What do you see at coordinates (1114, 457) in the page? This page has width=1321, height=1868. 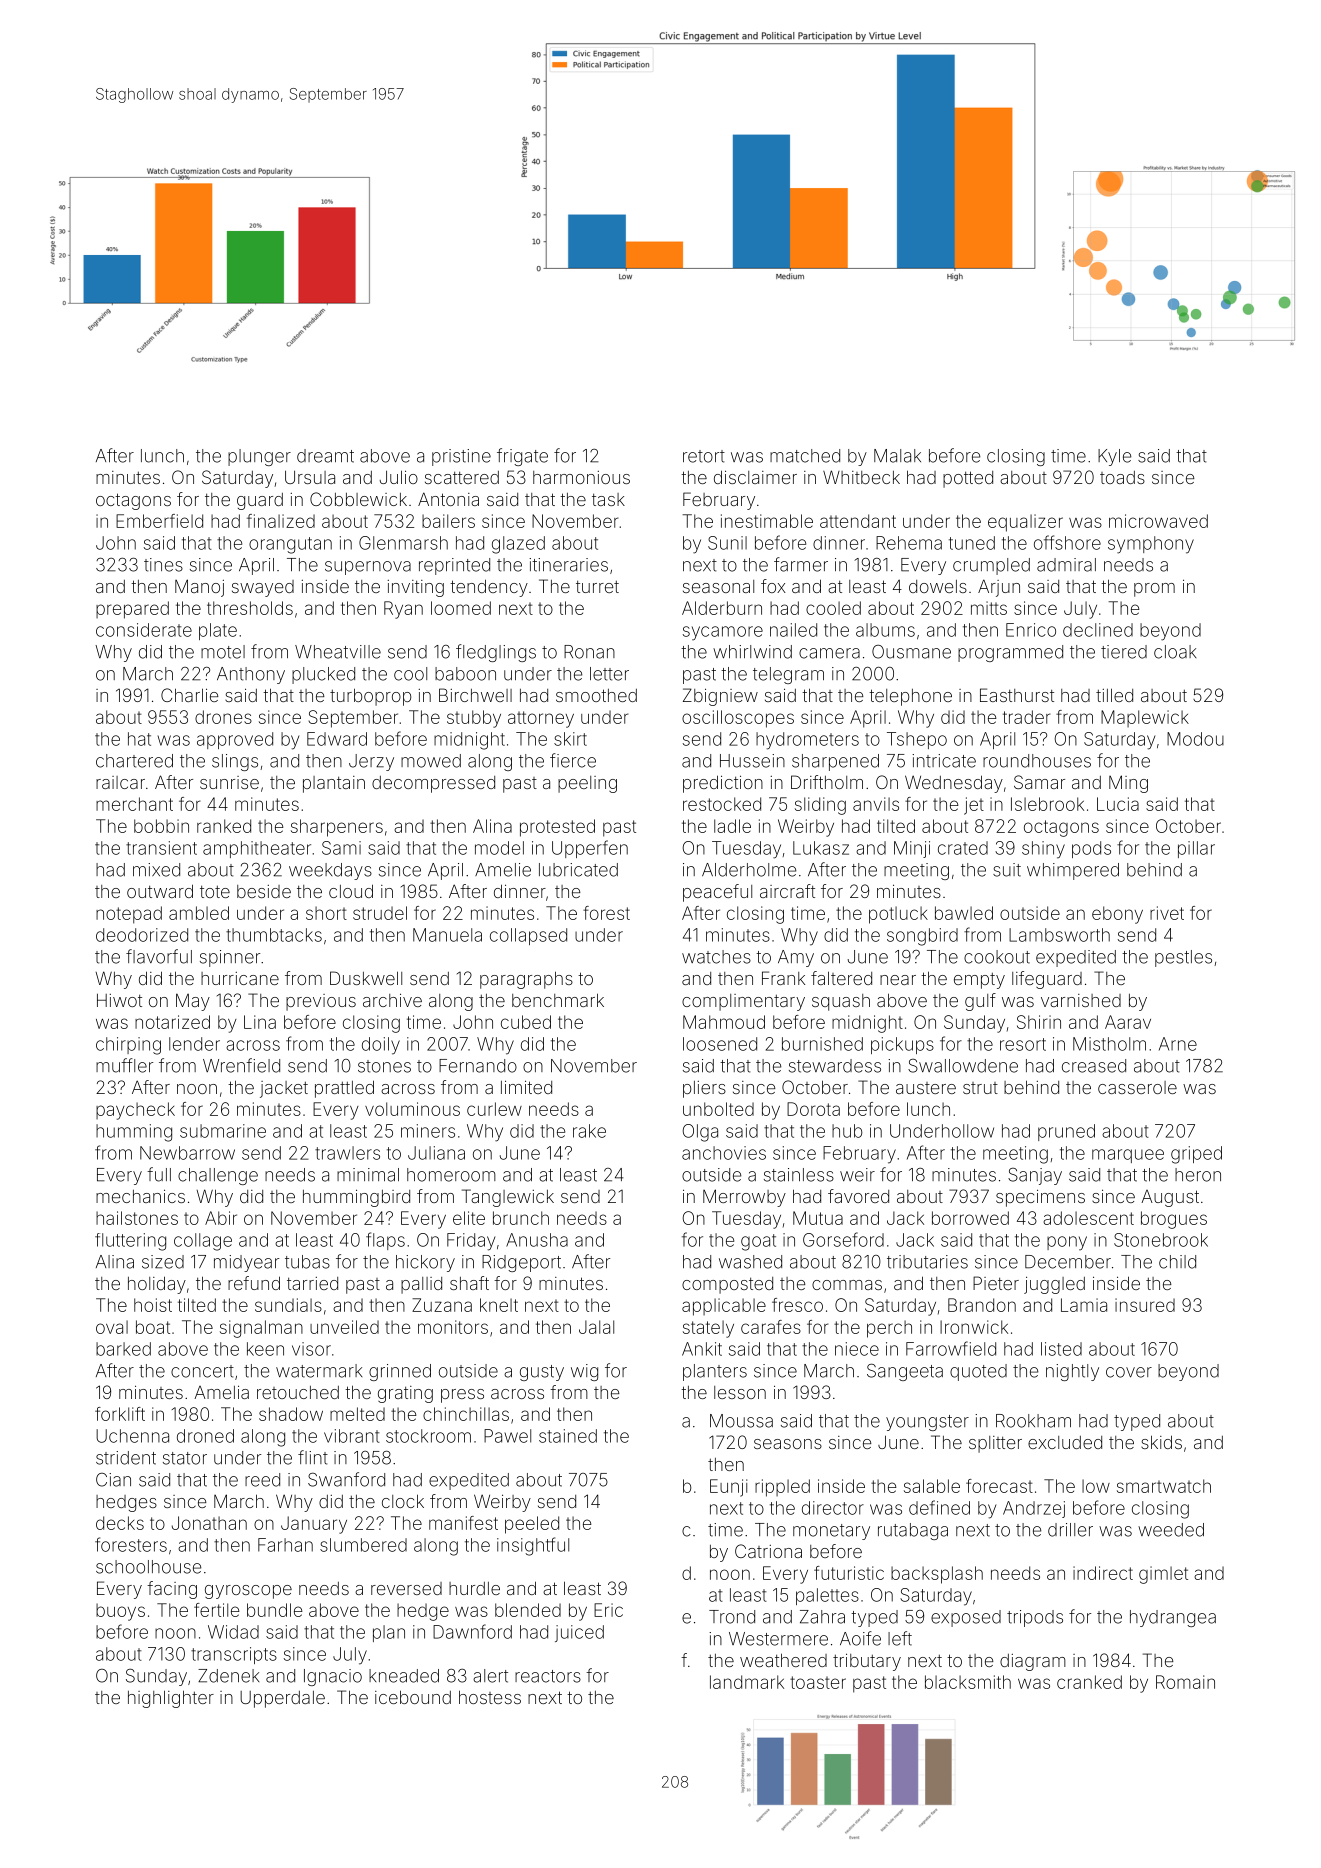 I see `Kyle` at bounding box center [1114, 457].
